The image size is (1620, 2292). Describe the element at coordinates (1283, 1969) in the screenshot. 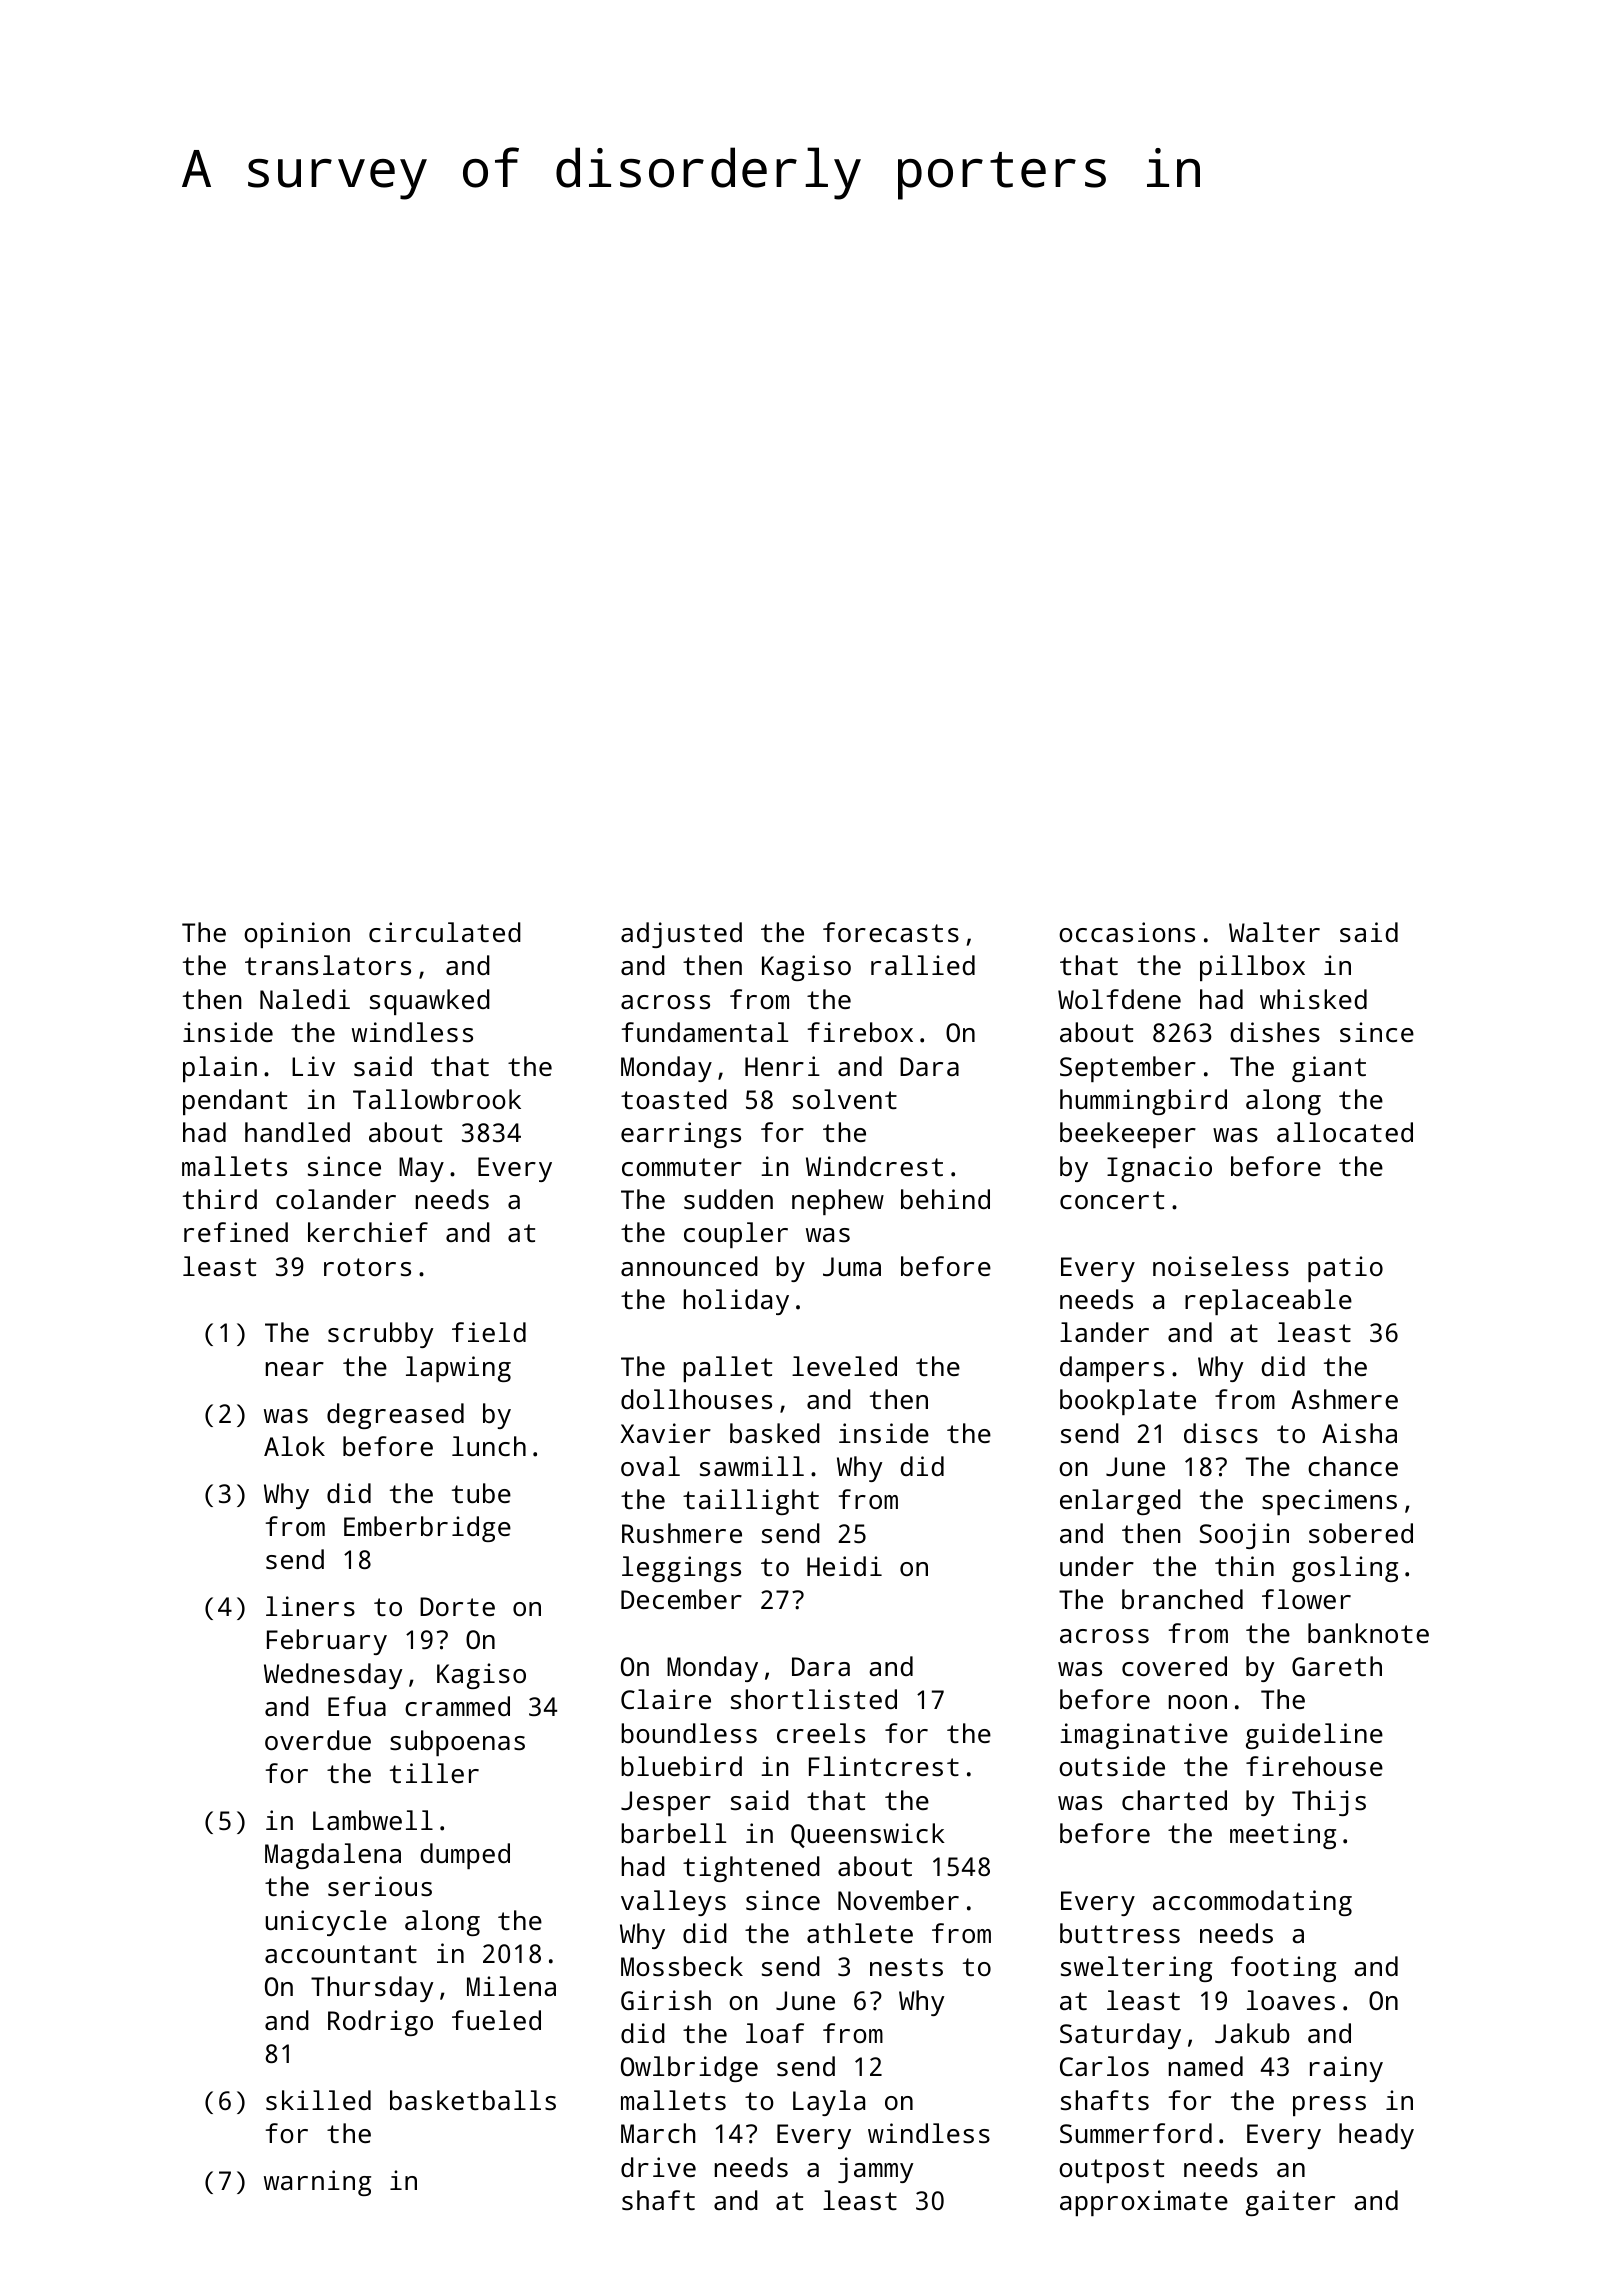

I see `footing` at that location.
